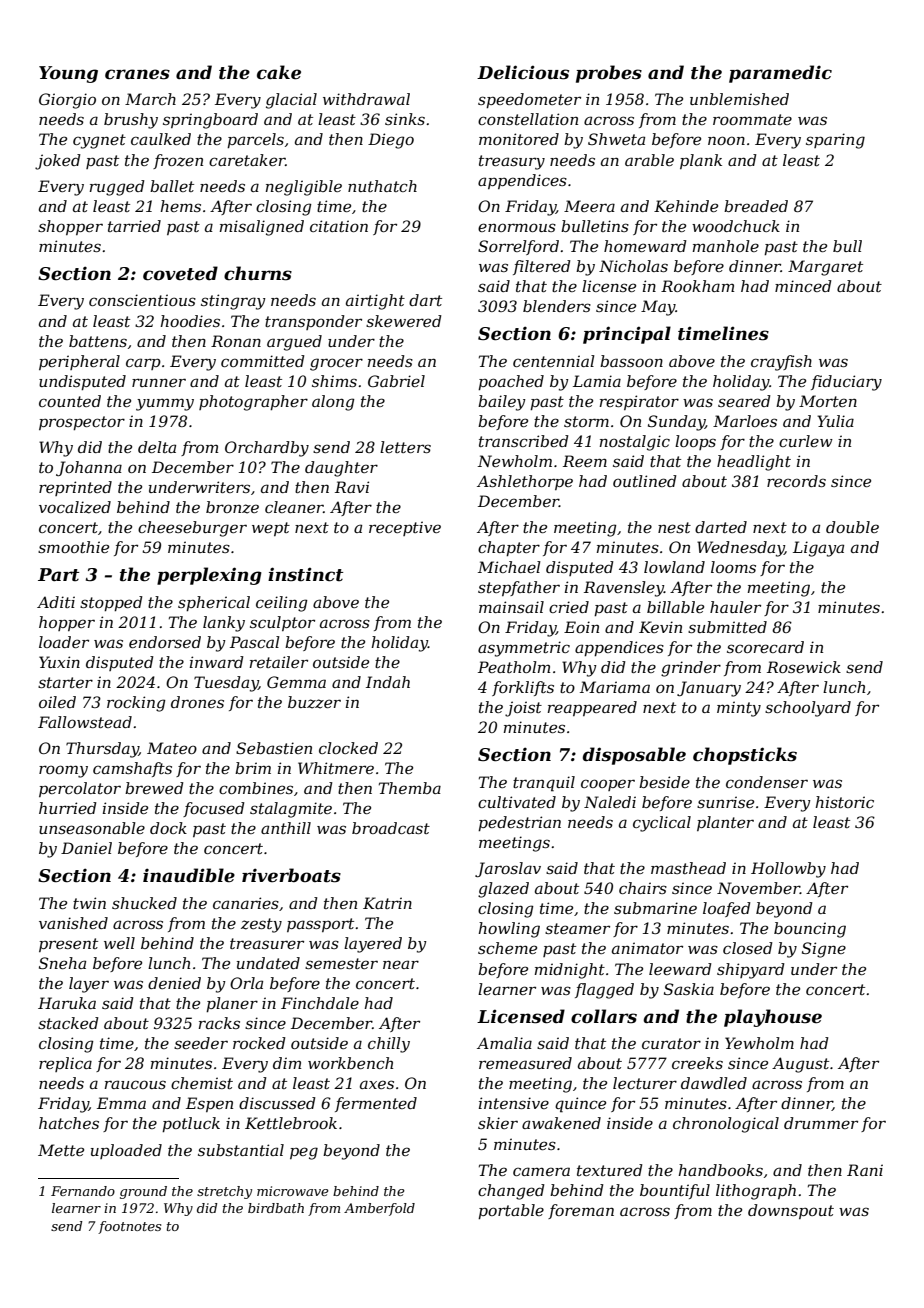 This image has height=1308, width=924. I want to click on Eoin, so click(581, 627).
